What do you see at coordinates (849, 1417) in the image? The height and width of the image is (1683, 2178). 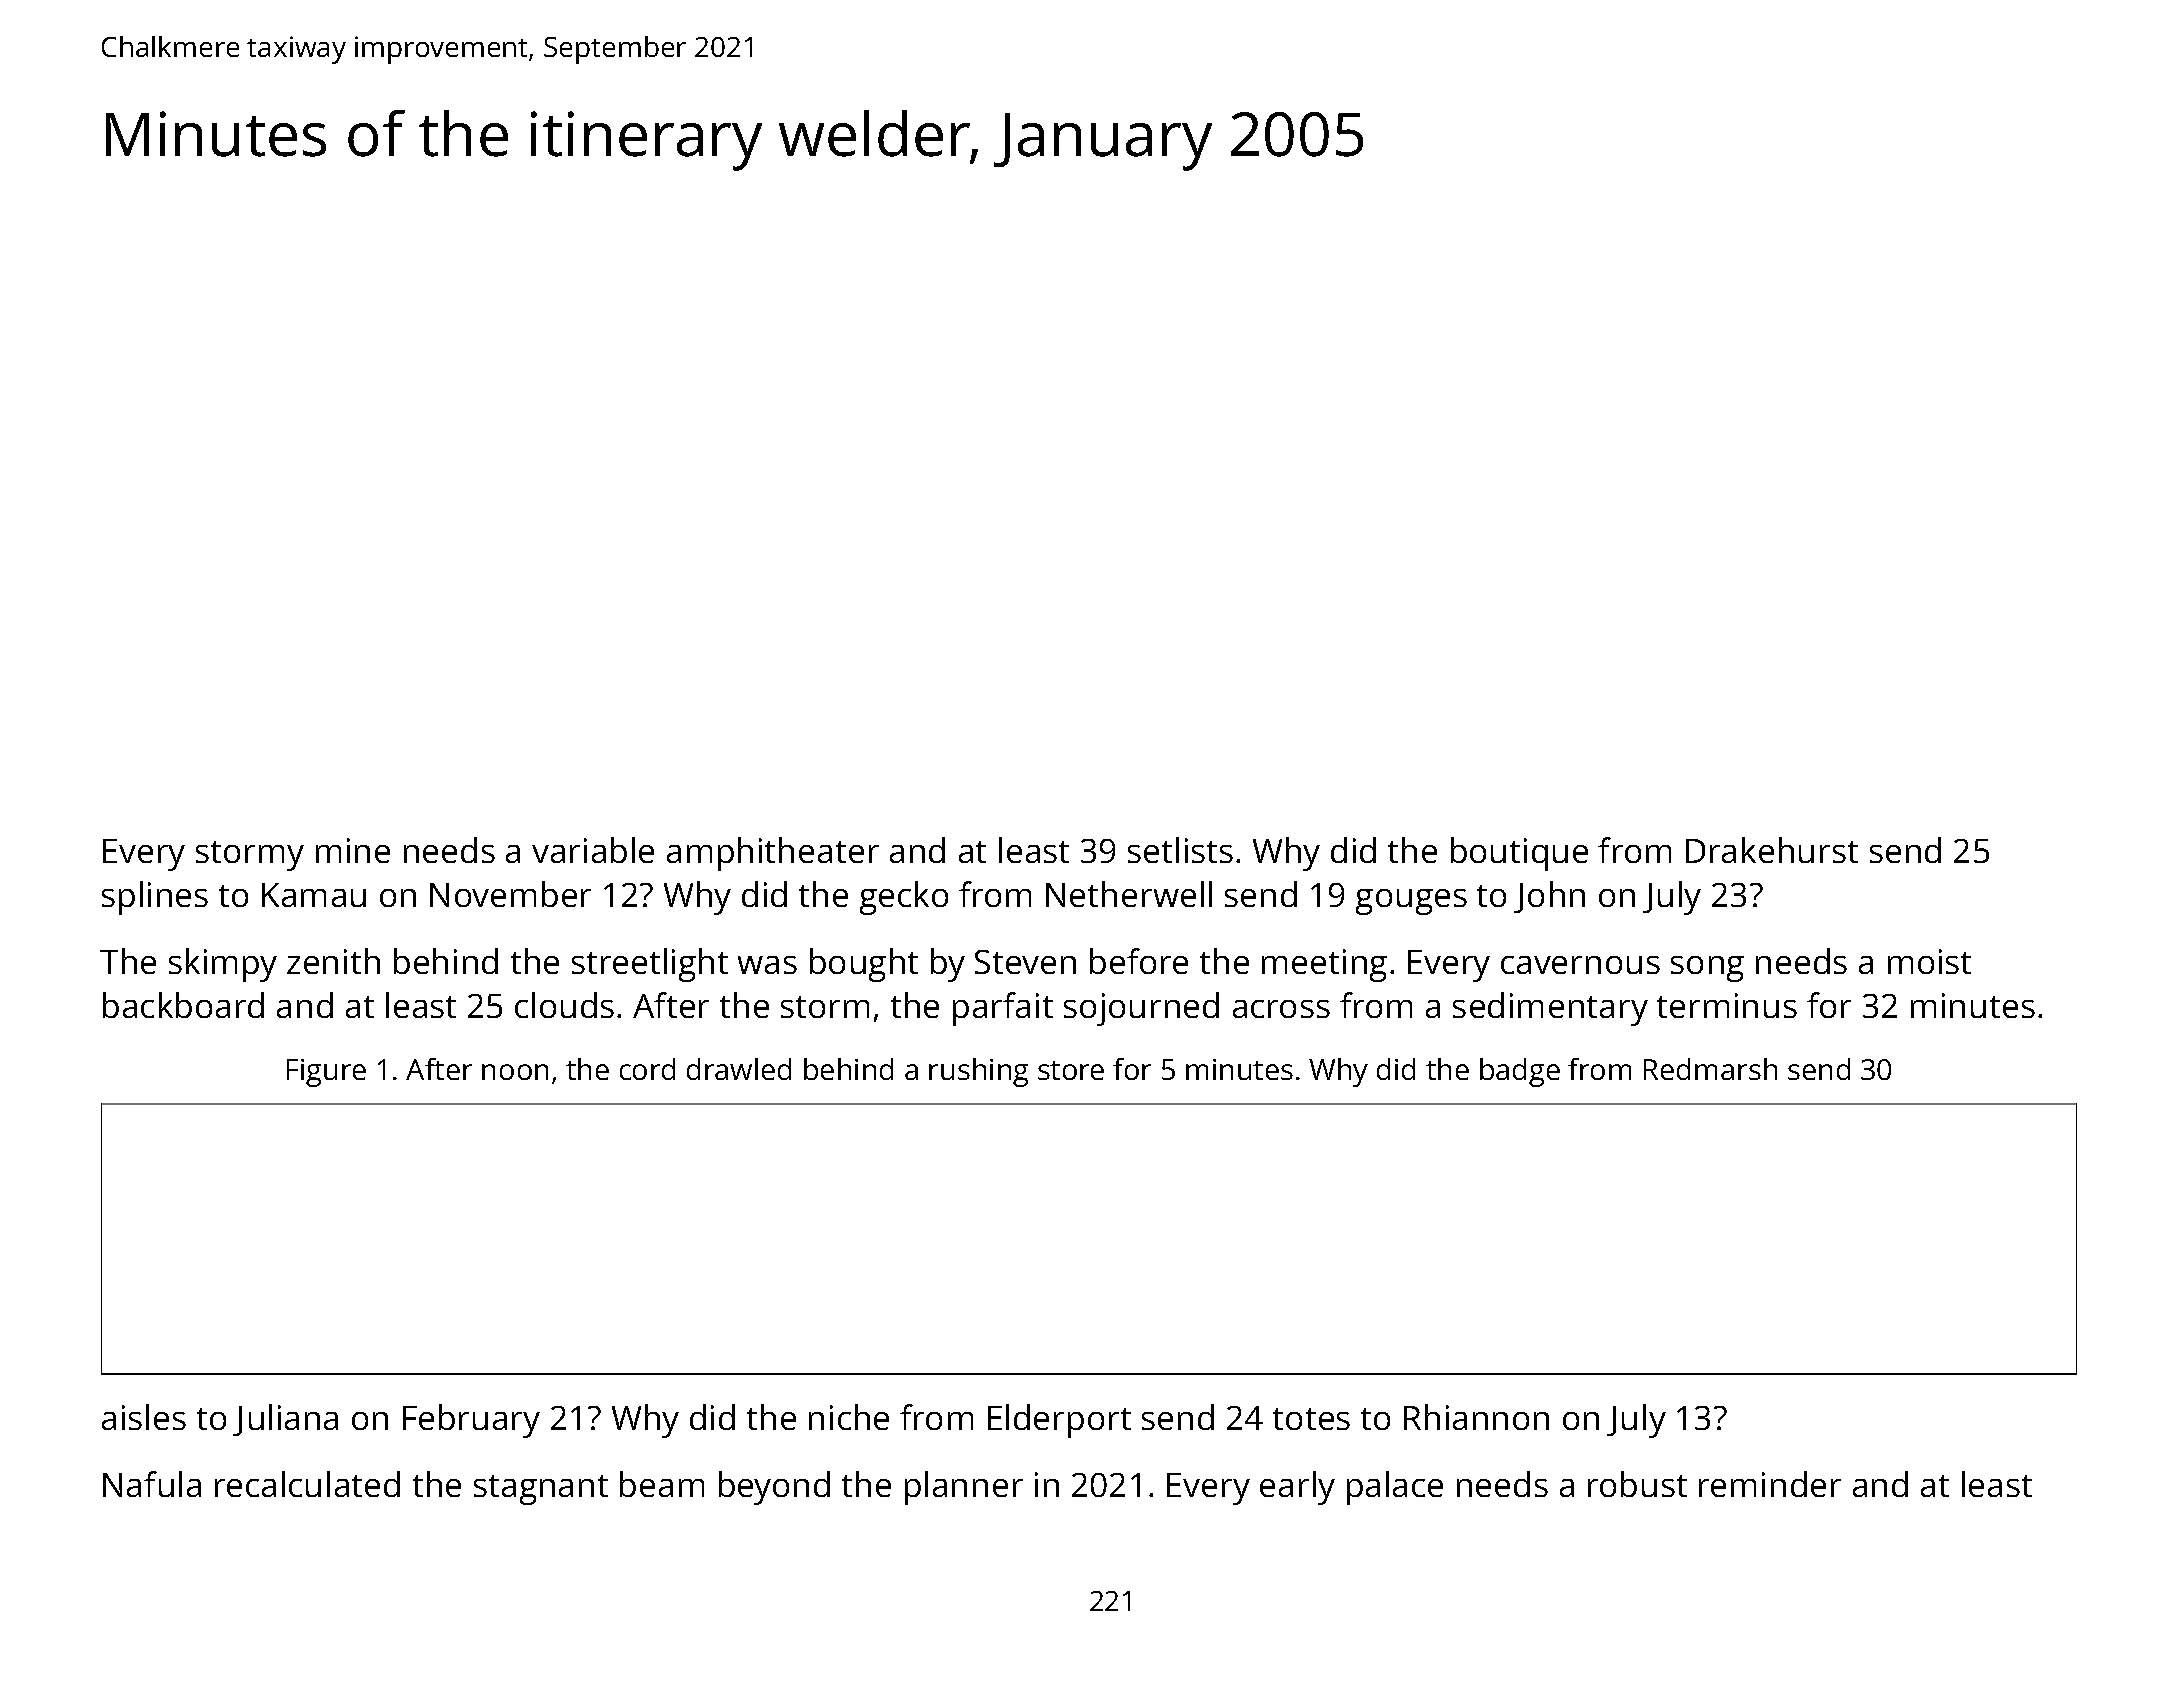 I see `niche` at bounding box center [849, 1417].
